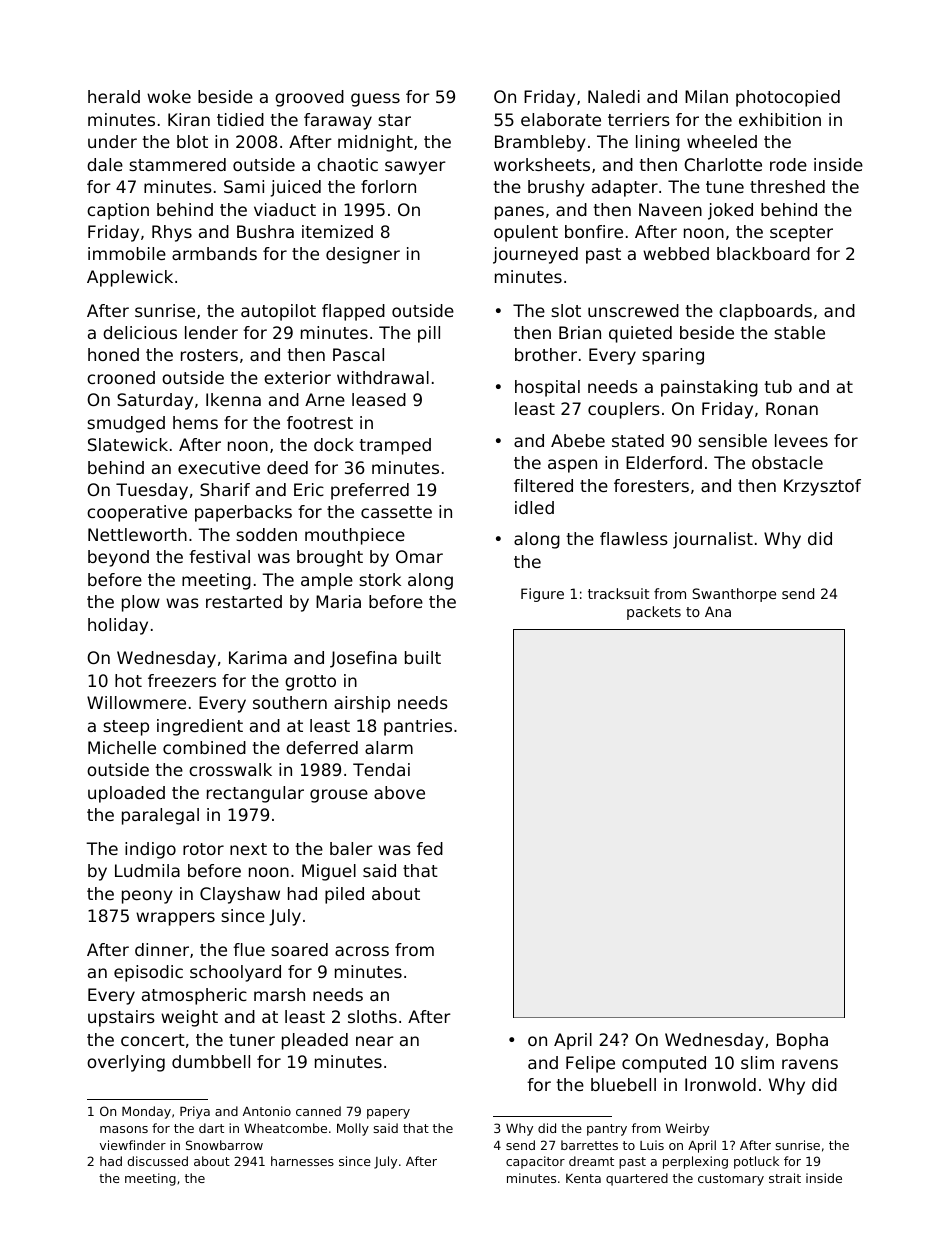  What do you see at coordinates (430, 848) in the image?
I see `fed` at bounding box center [430, 848].
